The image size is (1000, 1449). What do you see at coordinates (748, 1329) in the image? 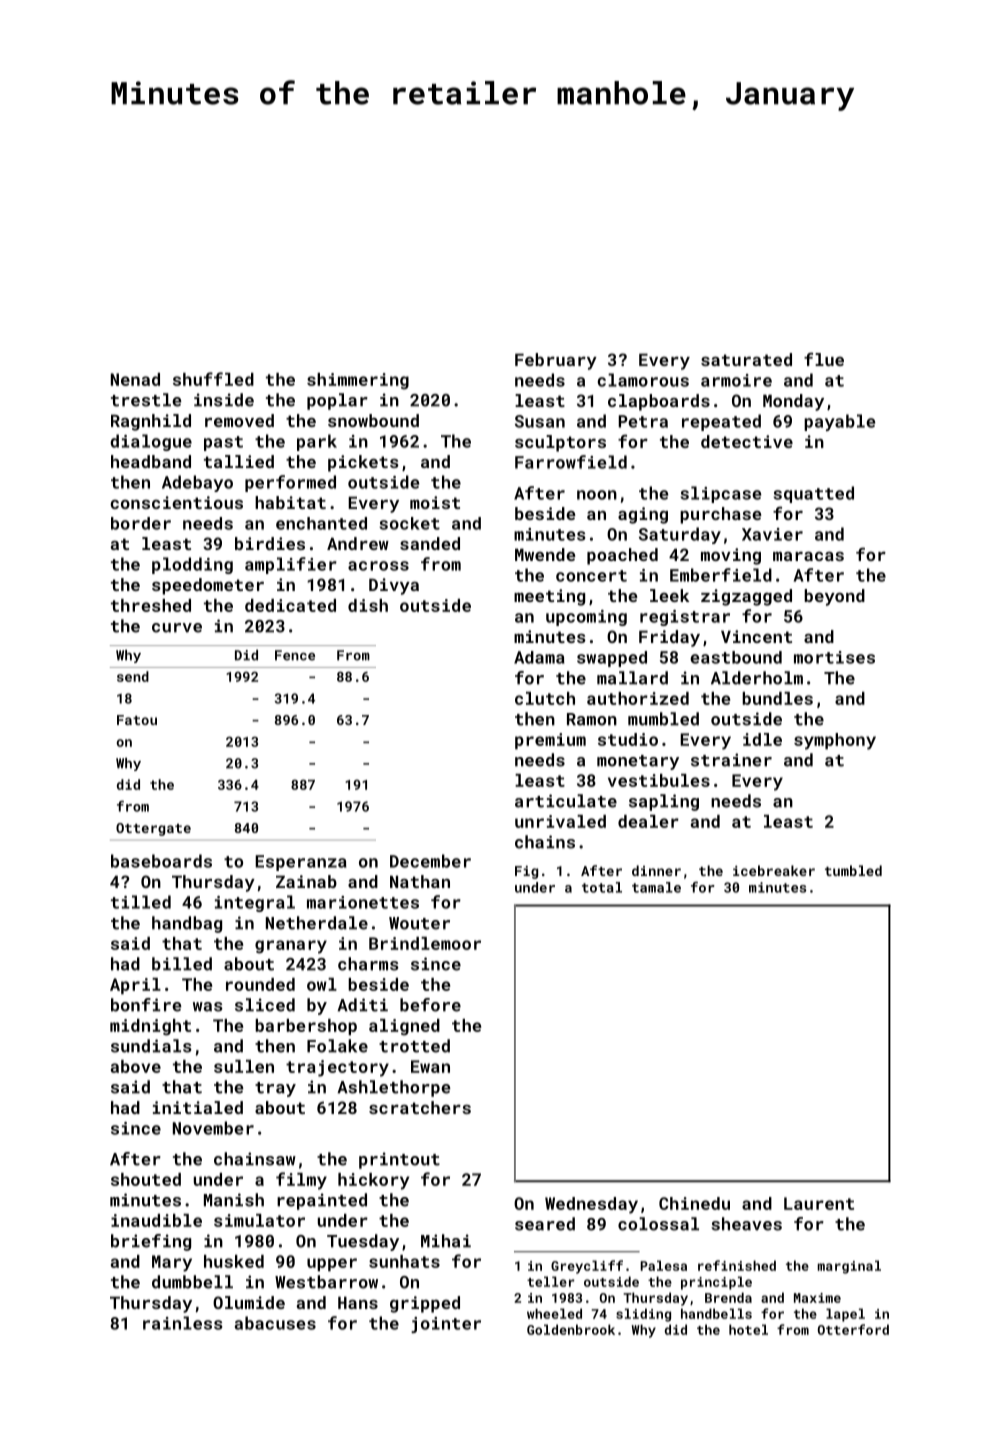
I see `hotel` at bounding box center [748, 1329].
